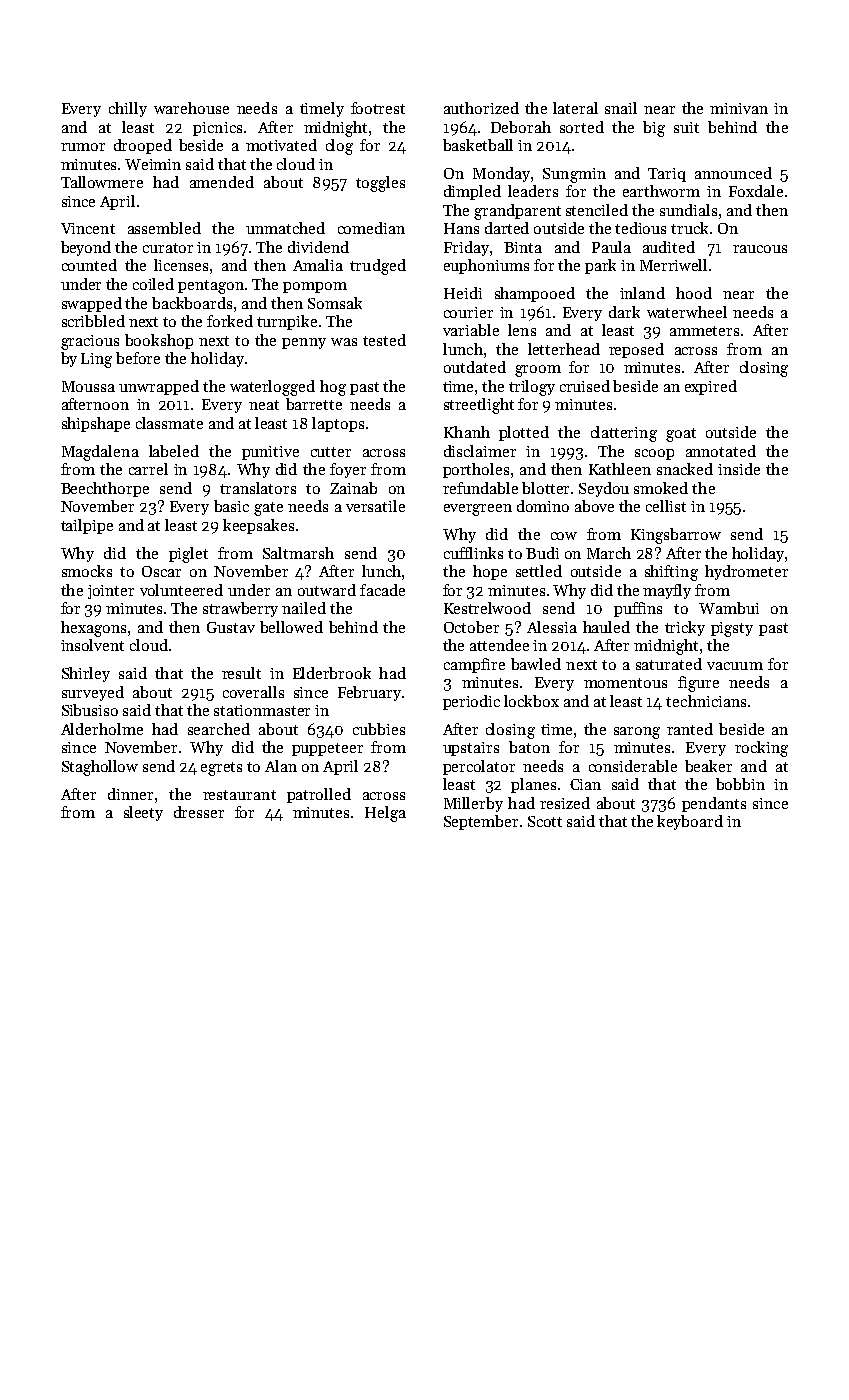 The image size is (849, 1400). Describe the element at coordinates (739, 108) in the screenshot. I see `minivan` at that location.
